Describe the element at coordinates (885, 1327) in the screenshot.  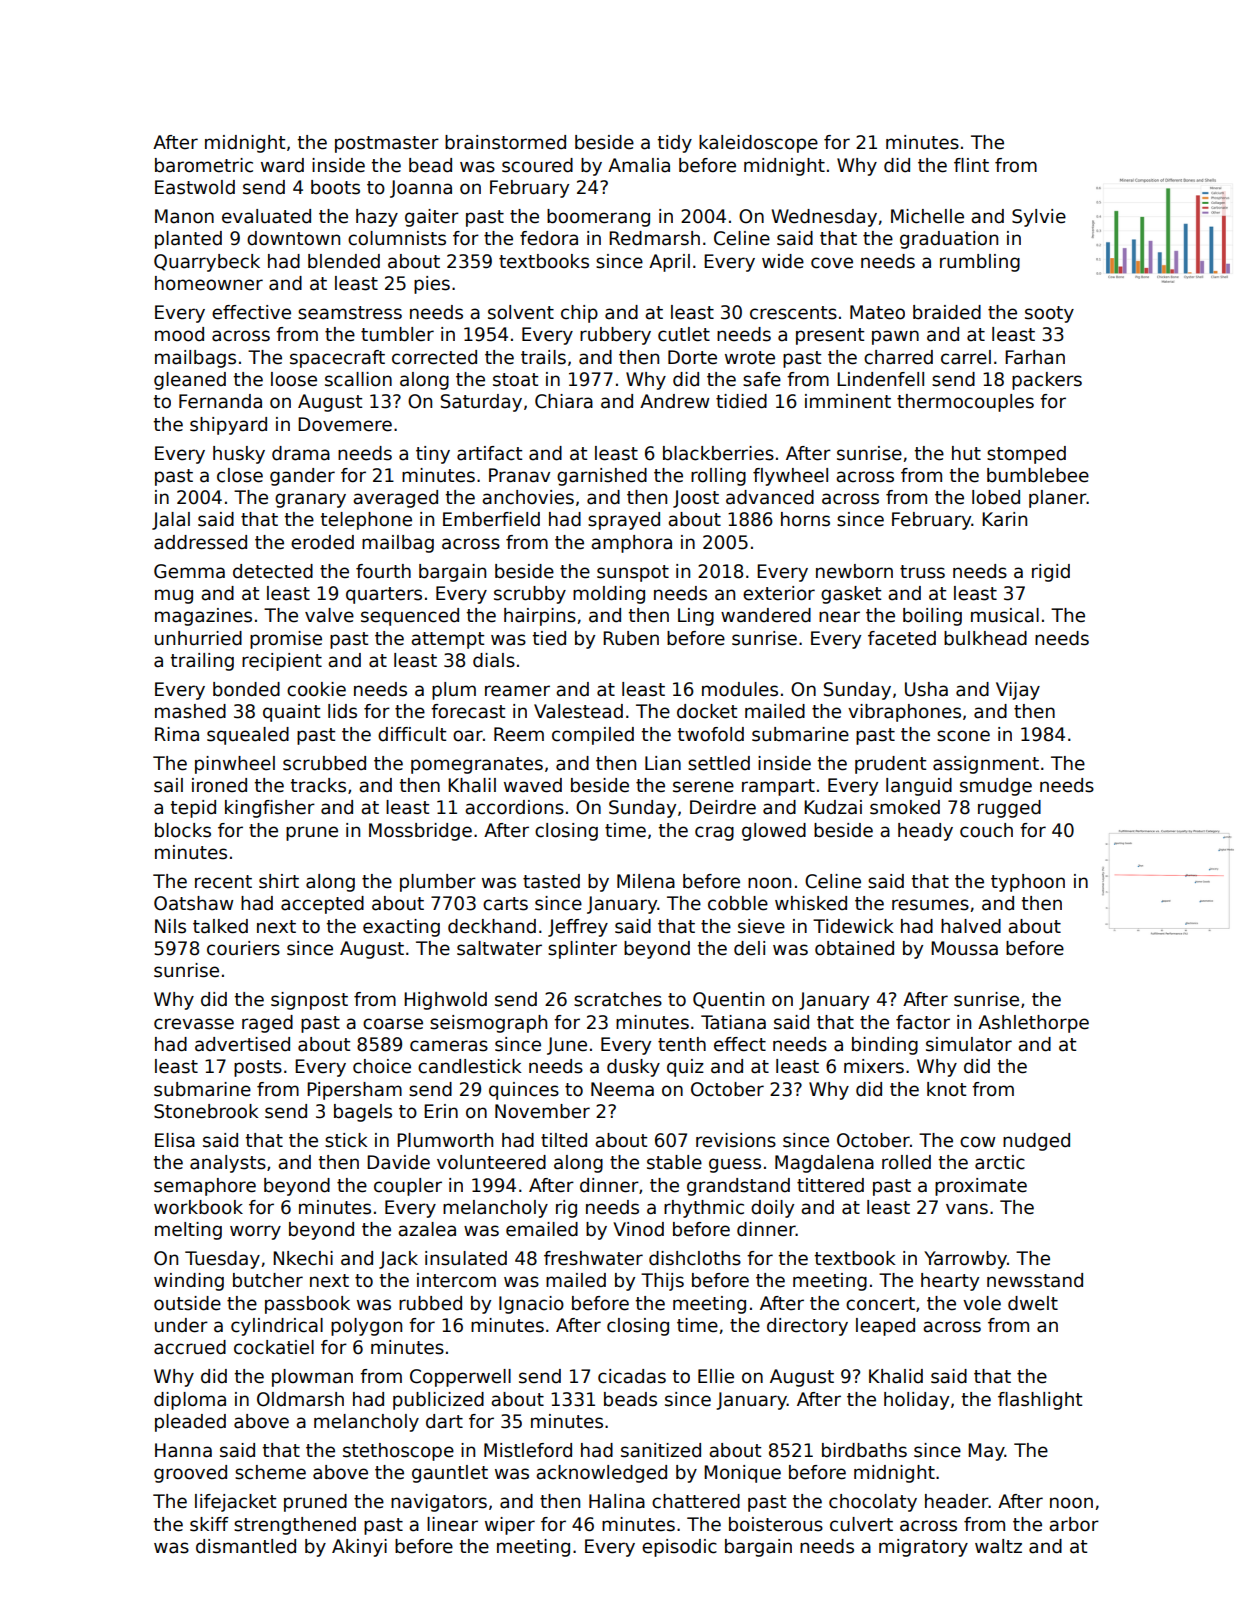
I see `leaped` at that location.
